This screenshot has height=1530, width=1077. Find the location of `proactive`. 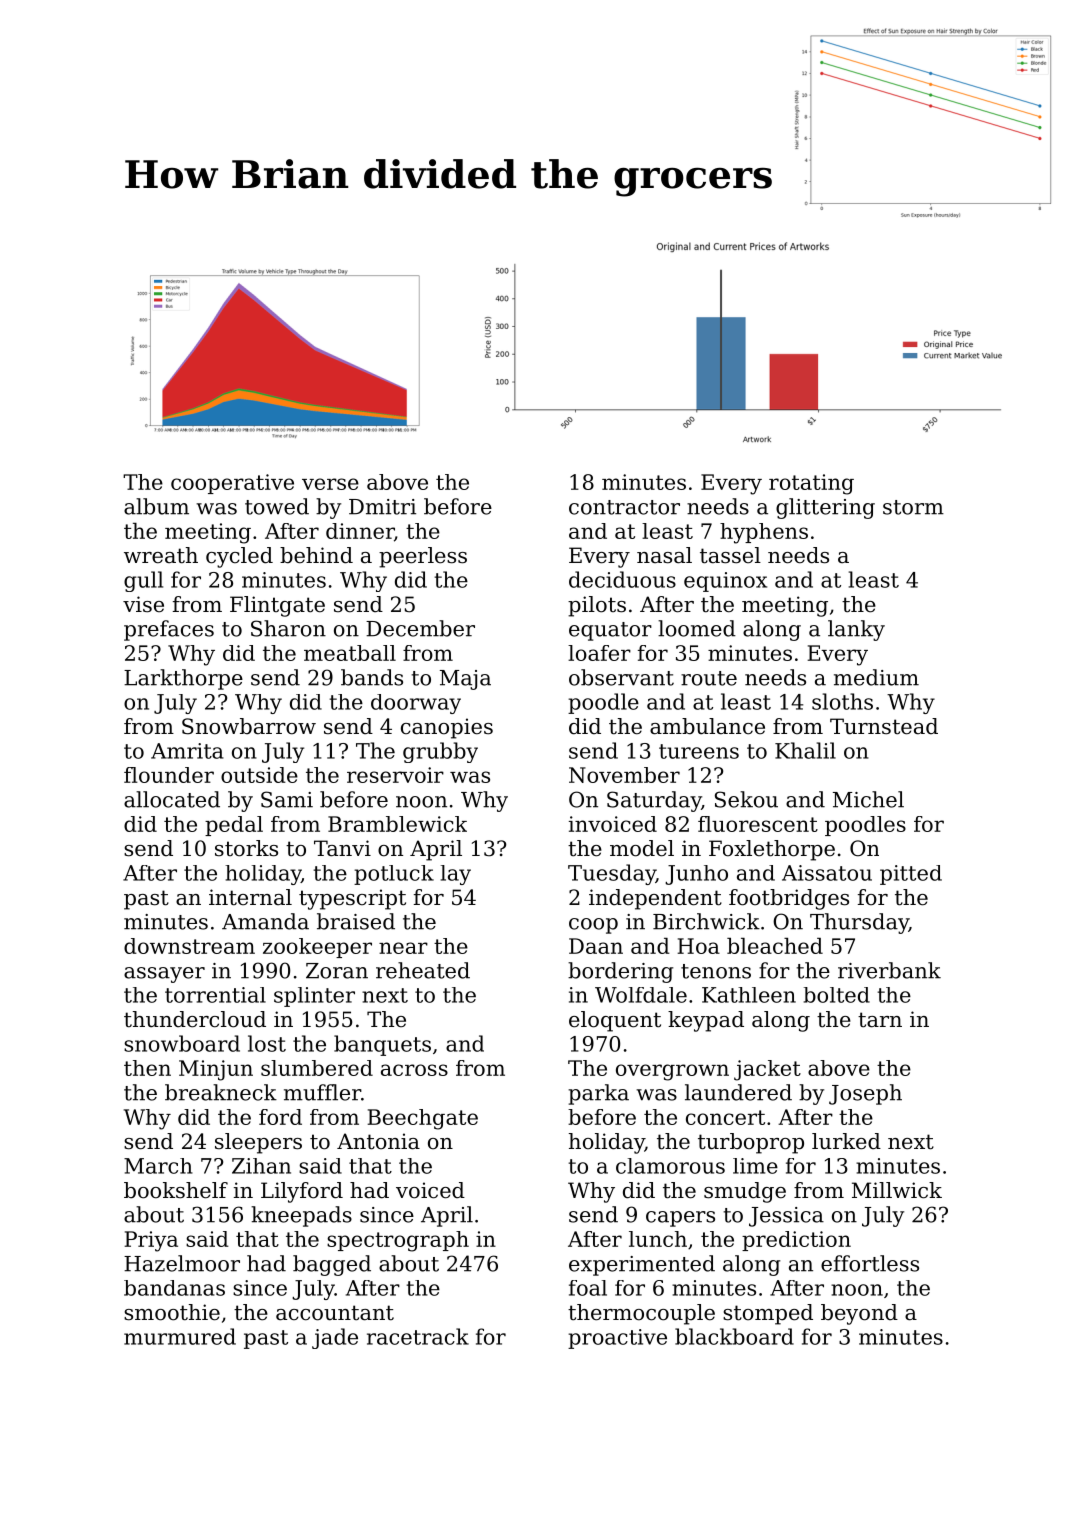

proactive is located at coordinates (617, 1339).
